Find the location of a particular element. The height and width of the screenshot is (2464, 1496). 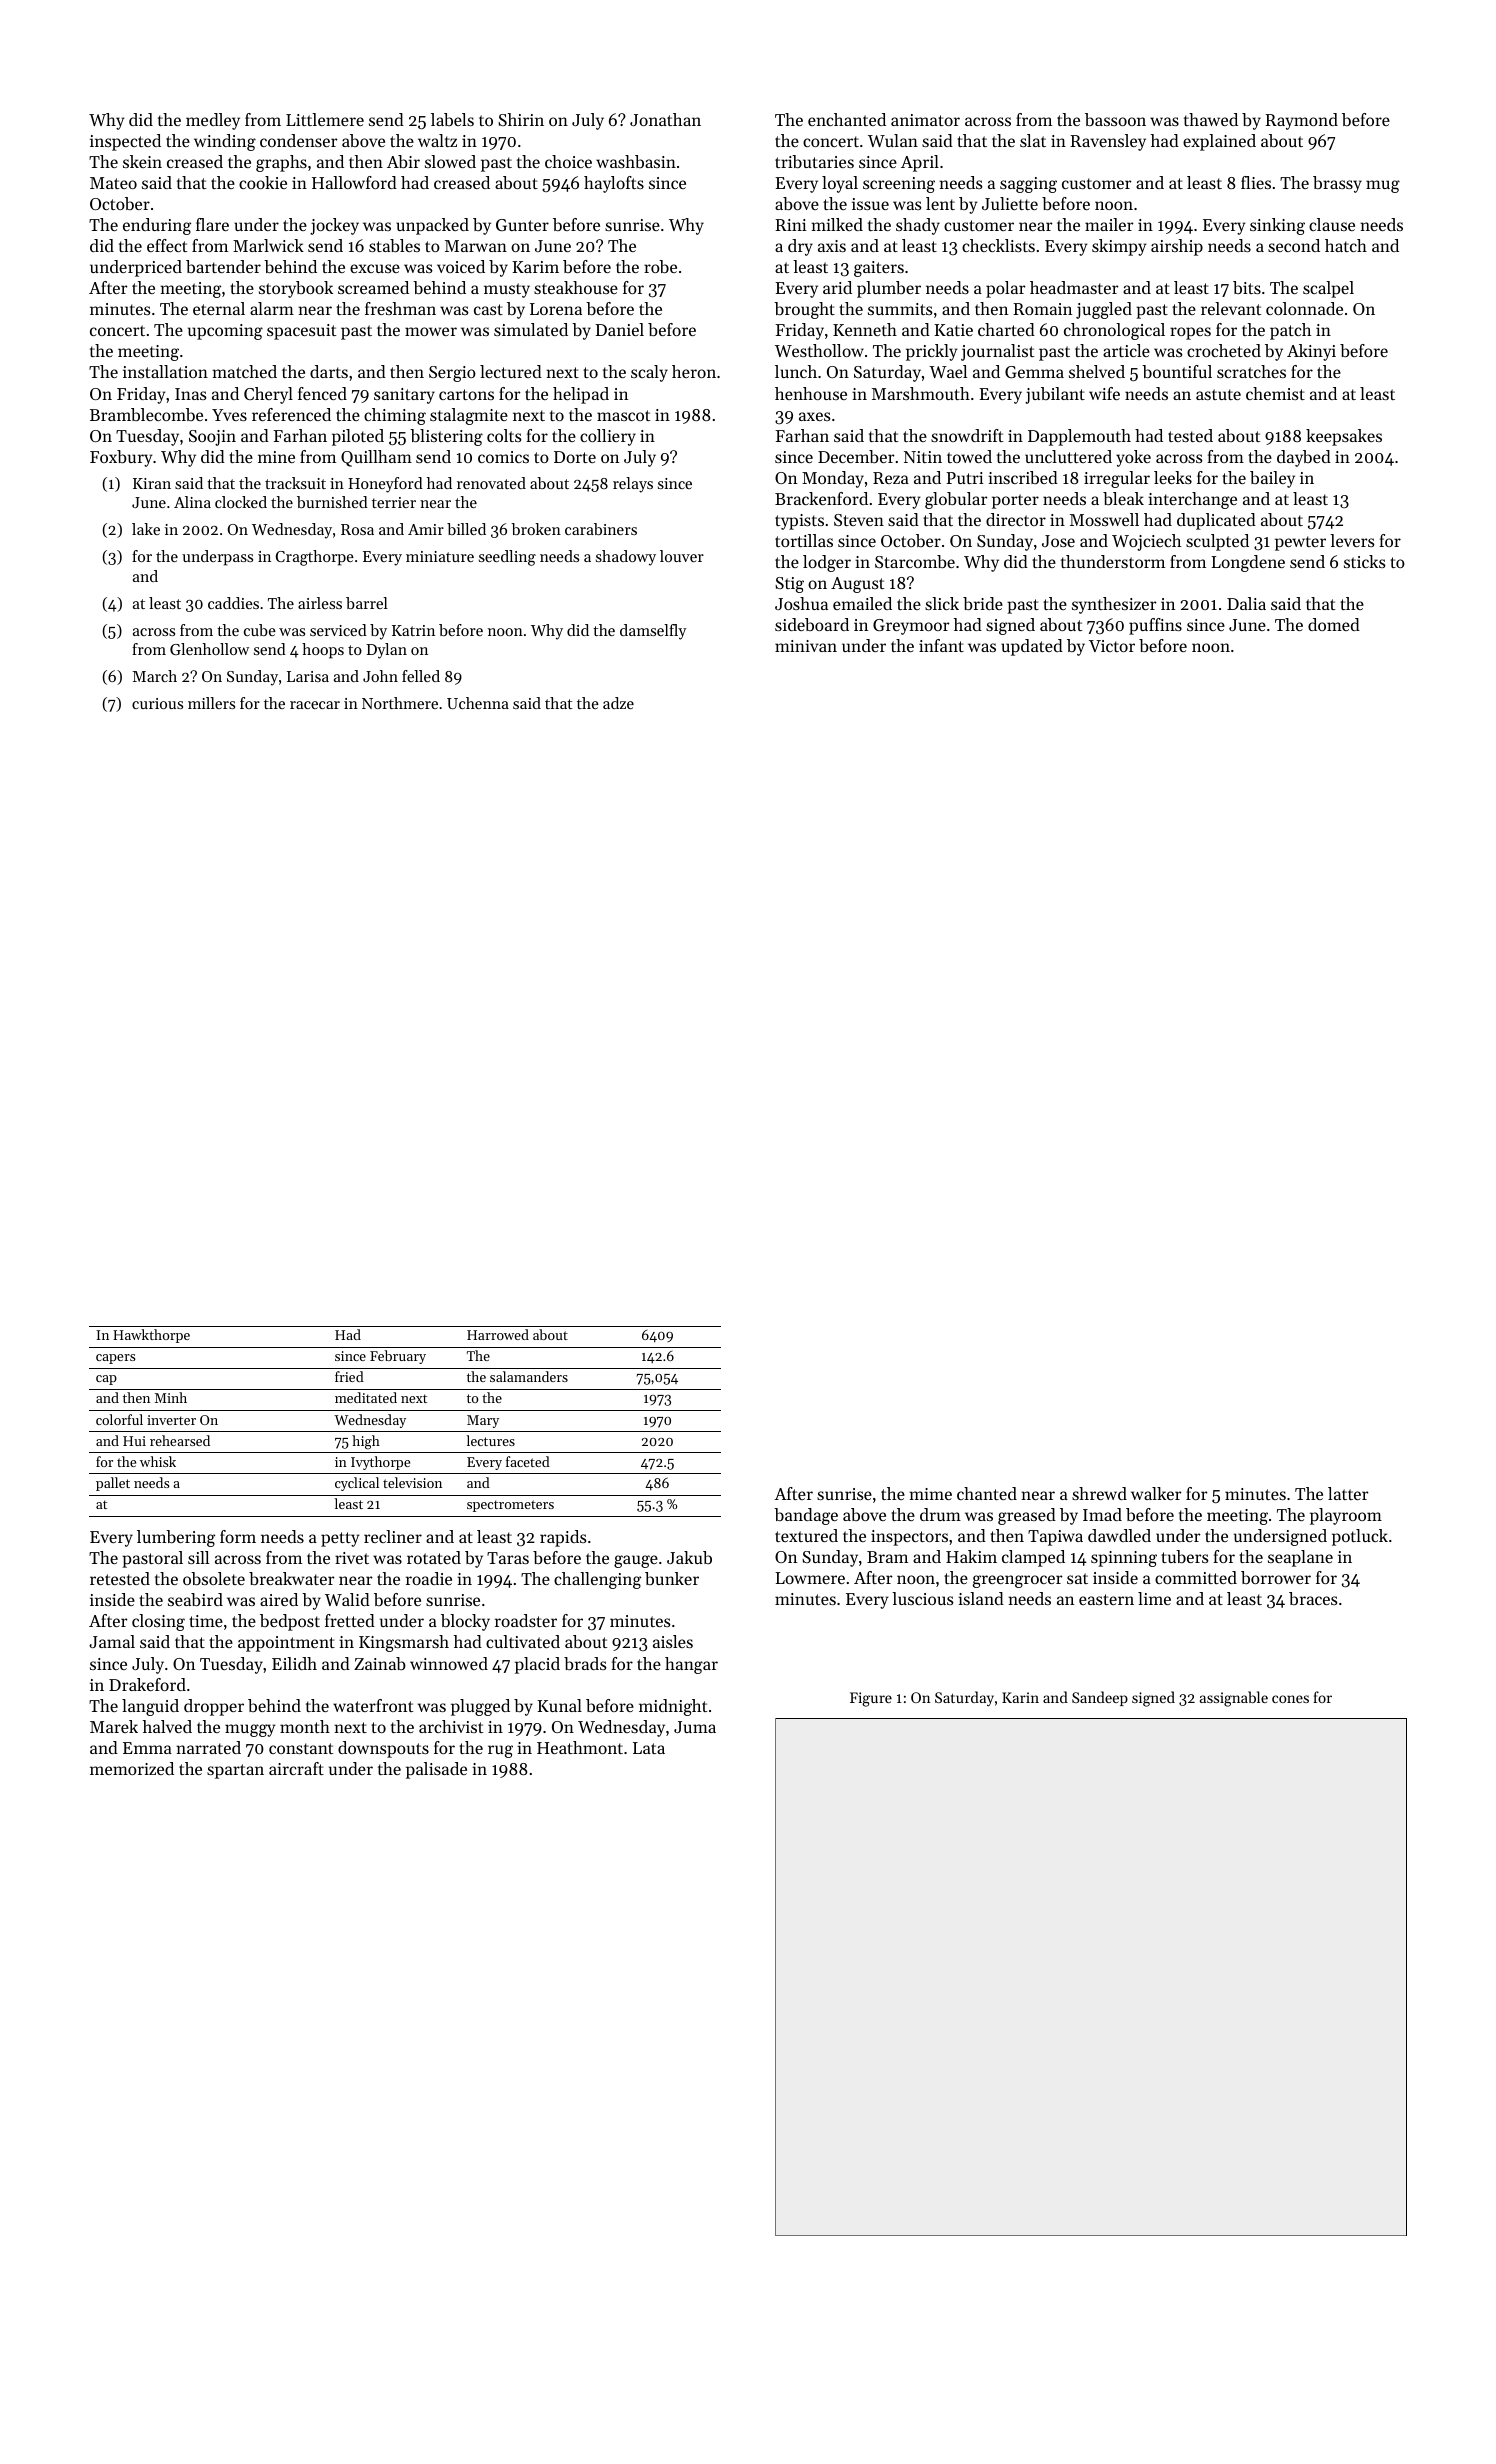

curious is located at coordinates (157, 703).
